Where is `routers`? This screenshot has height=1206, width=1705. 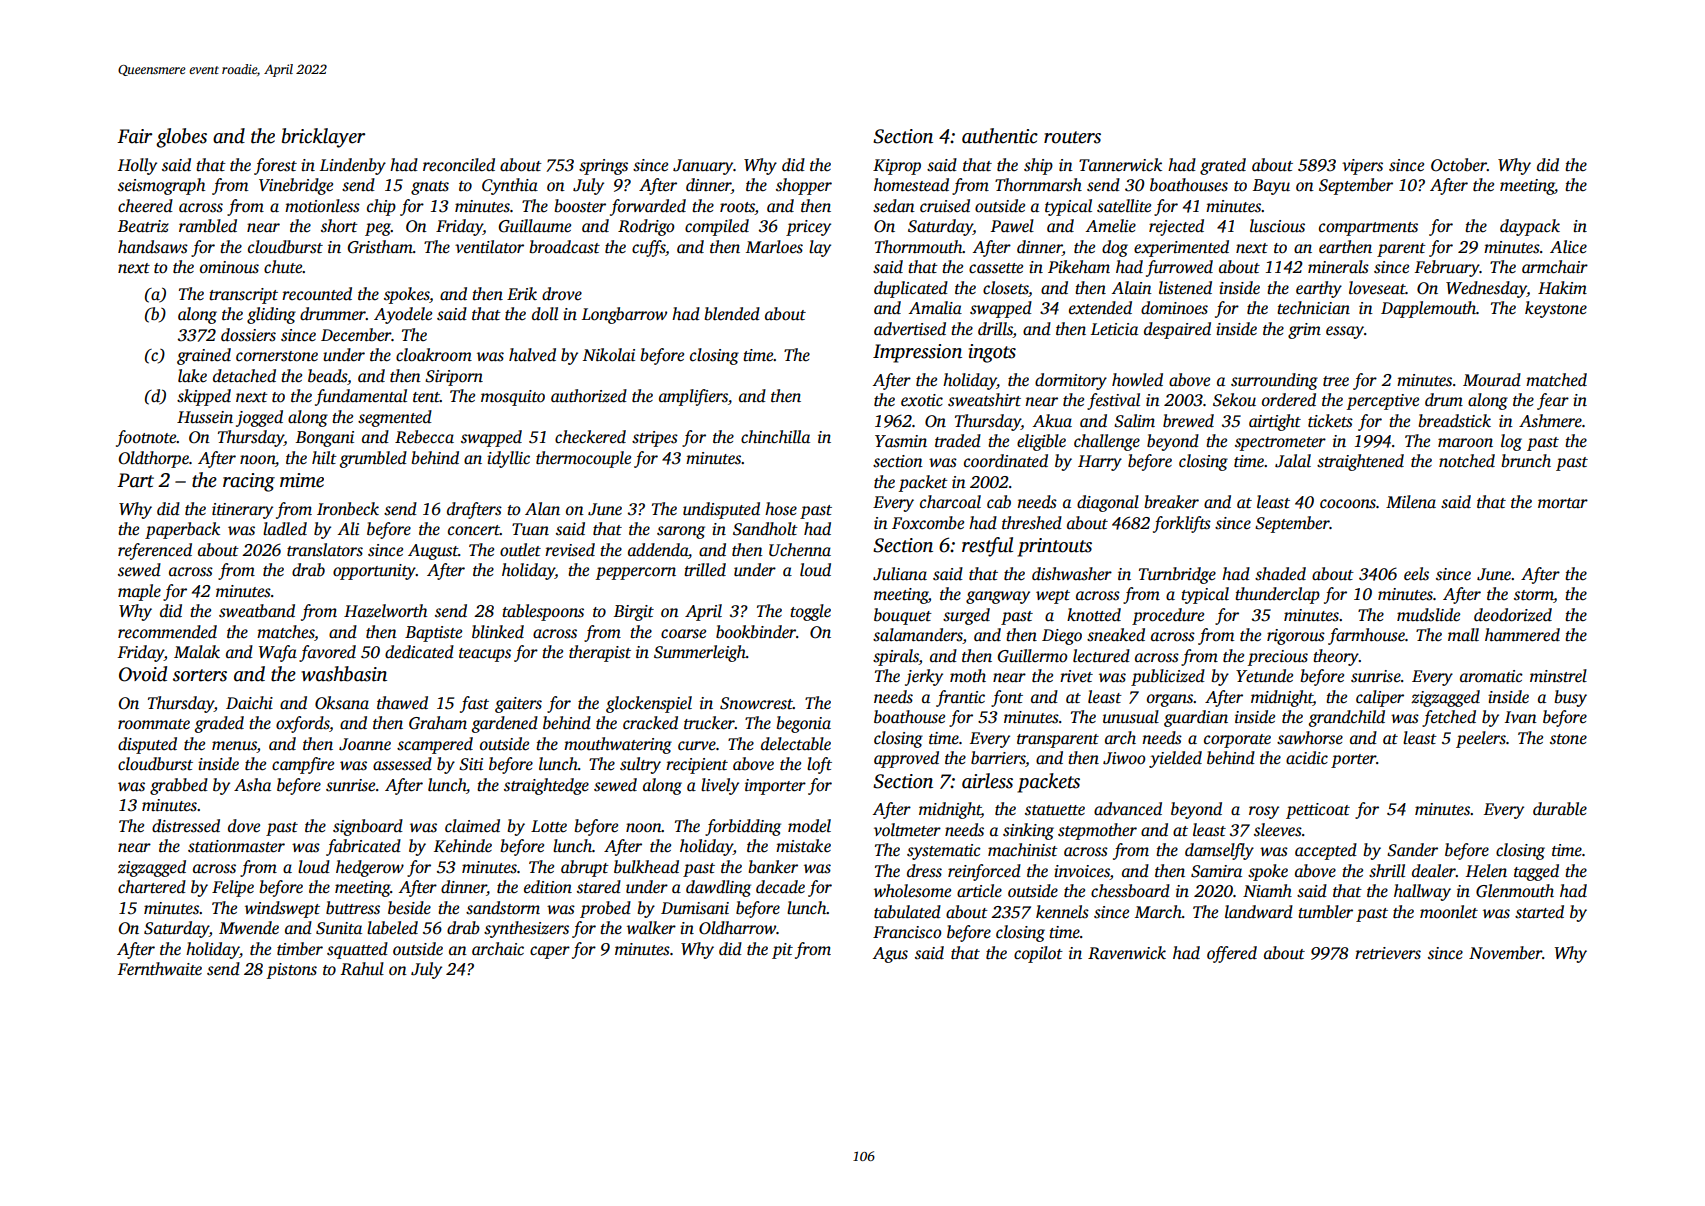
routers is located at coordinates (1072, 137).
